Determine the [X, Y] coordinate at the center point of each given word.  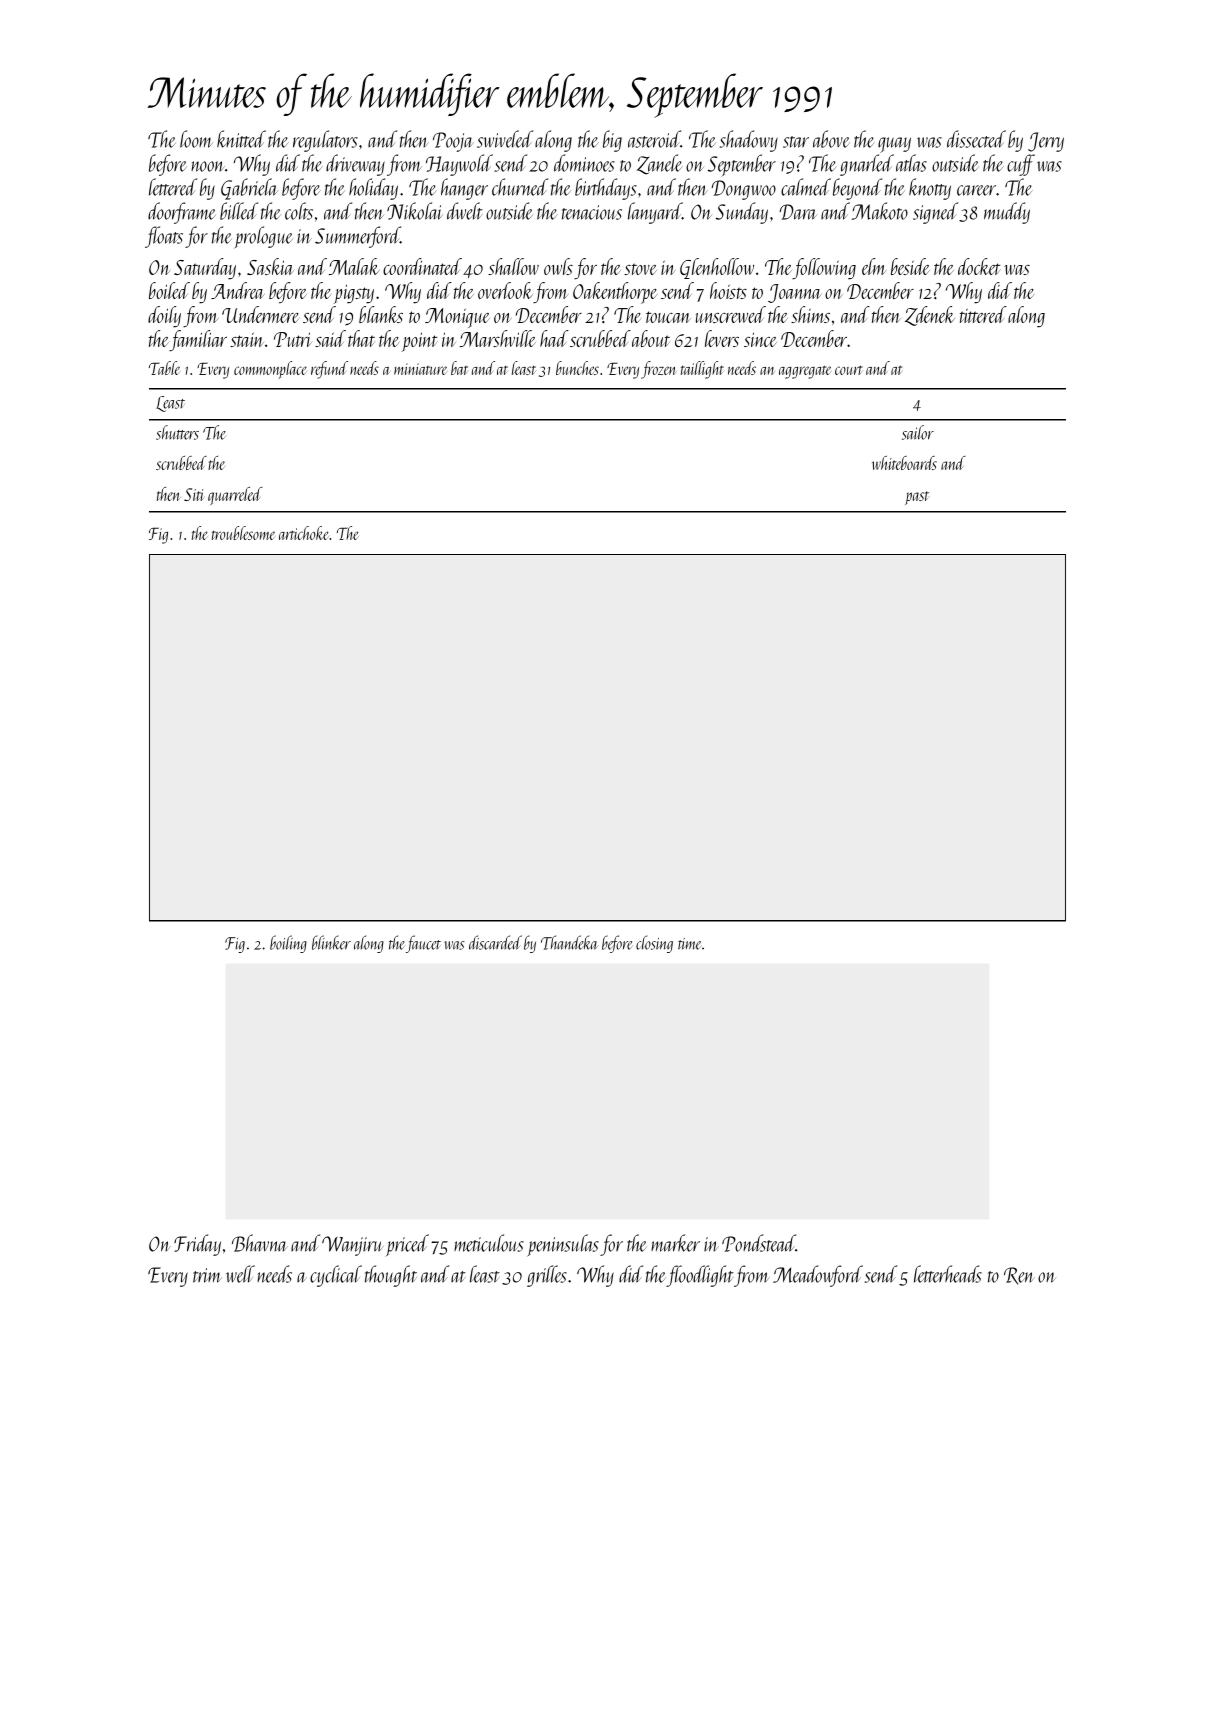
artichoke [304, 533]
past [917, 498]
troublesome [243, 533]
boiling [288, 944]
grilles [547, 1276]
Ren [1019, 1276]
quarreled [235, 496]
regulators [325, 141]
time [690, 944]
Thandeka [569, 942]
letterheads [948, 1274]
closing [654, 944]
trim [207, 1275]
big [612, 141]
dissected [976, 139]
